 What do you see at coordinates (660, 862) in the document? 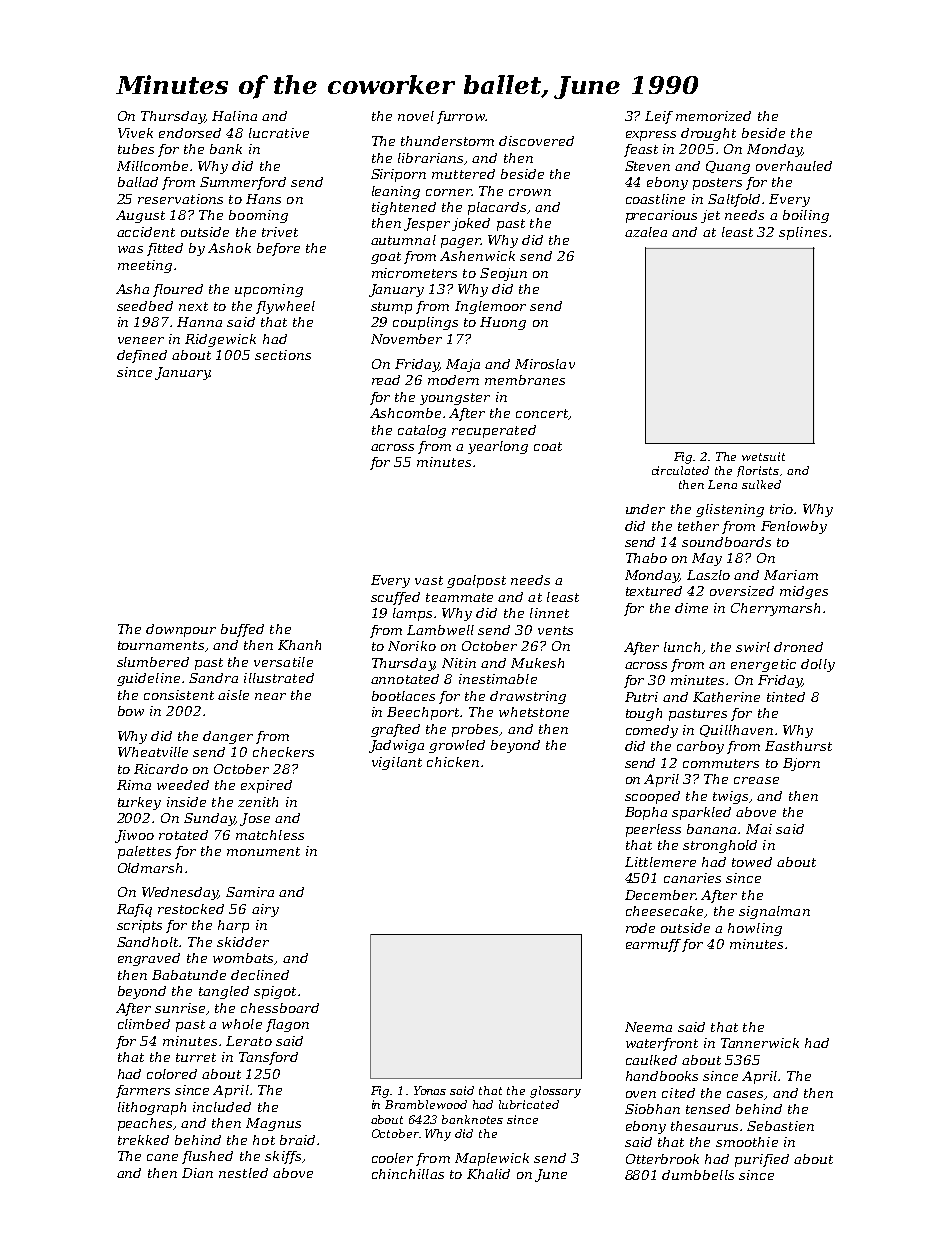
I see `Littlemere` at bounding box center [660, 862].
